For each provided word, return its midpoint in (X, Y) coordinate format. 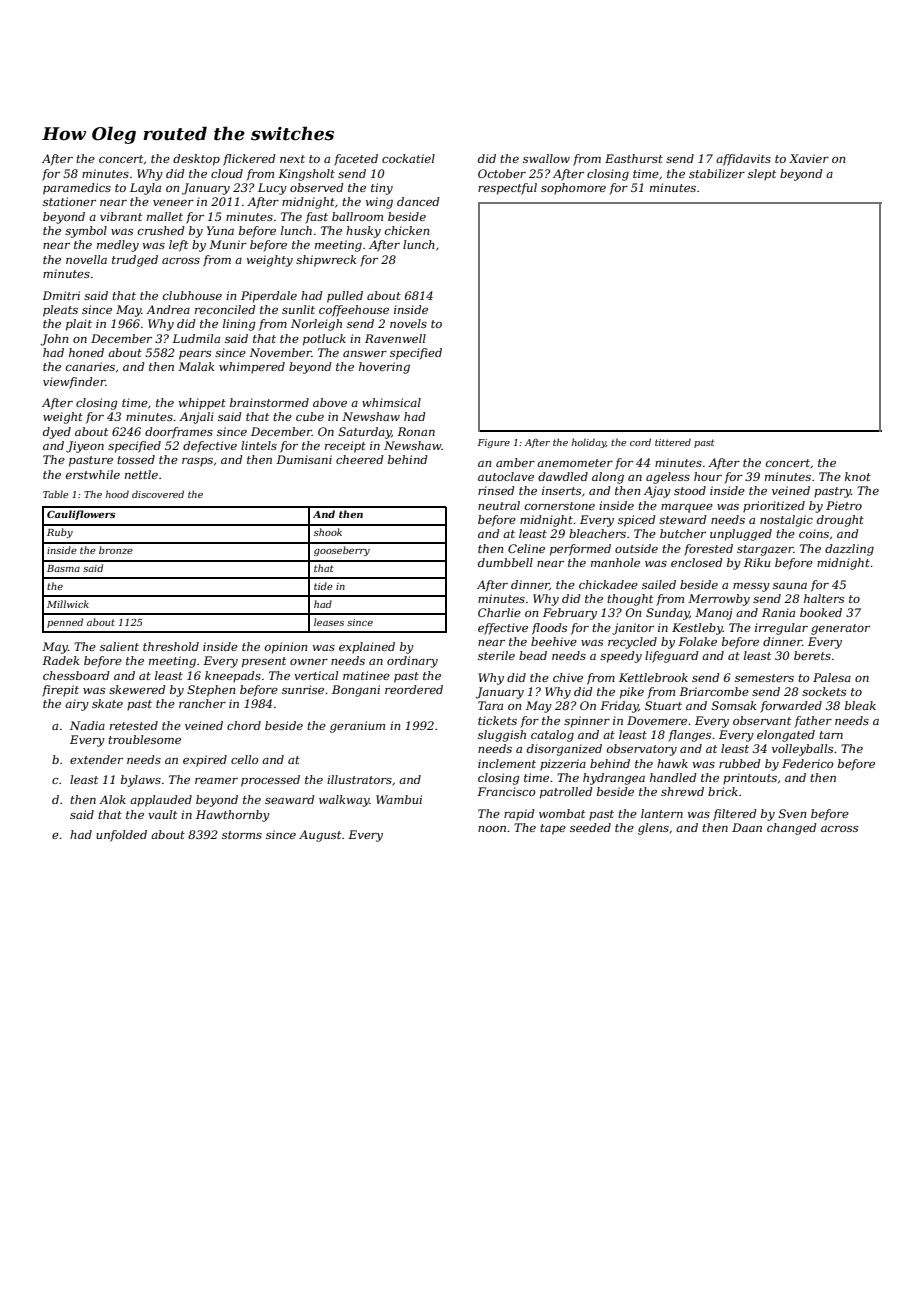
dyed (57, 433)
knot (858, 476)
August (320, 836)
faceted (356, 160)
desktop (196, 160)
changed (792, 829)
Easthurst (634, 158)
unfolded (121, 836)
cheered (360, 459)
